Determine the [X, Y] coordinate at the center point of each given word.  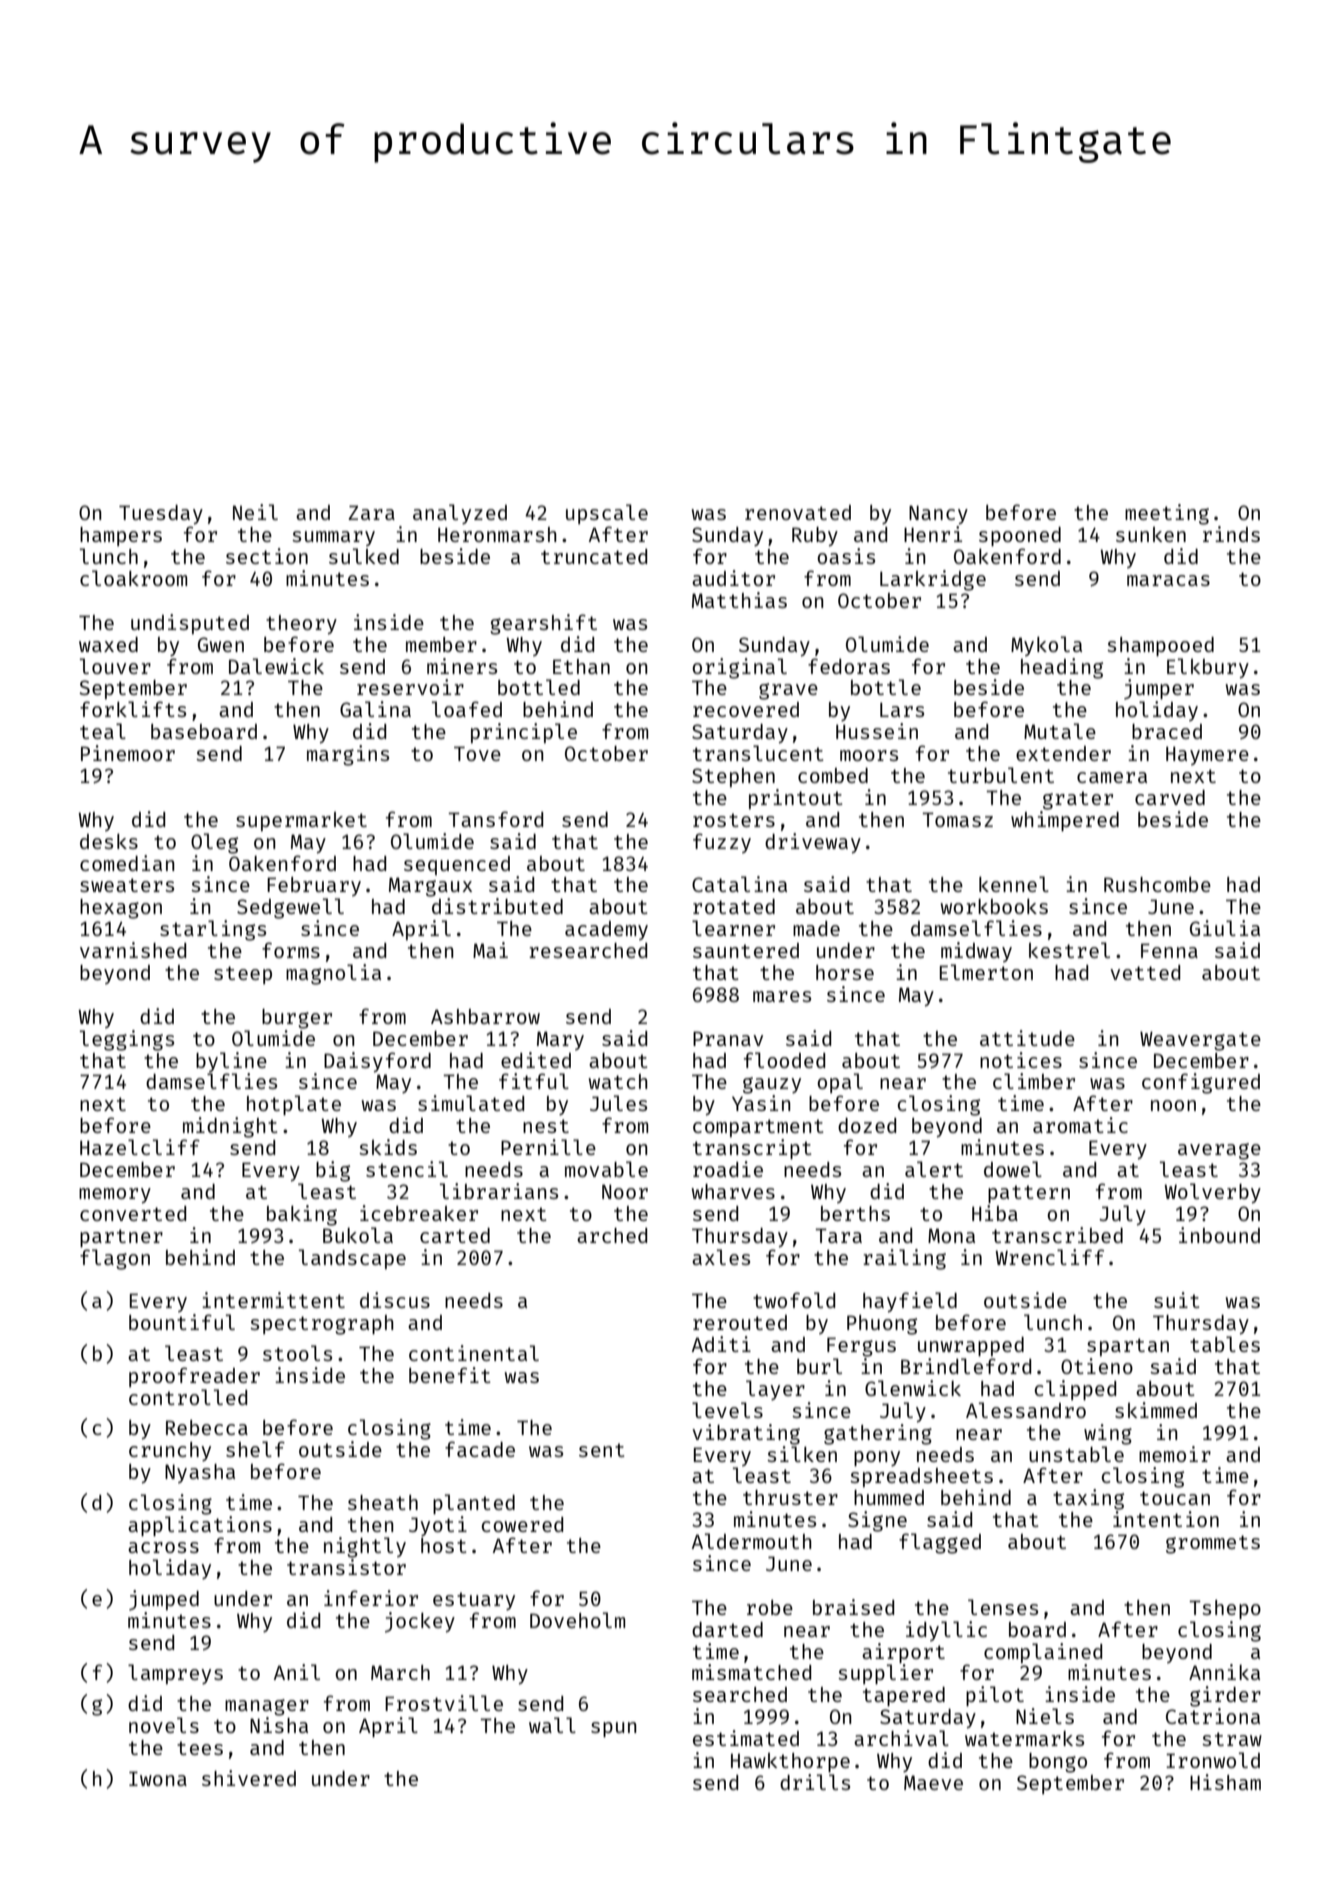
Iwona [158, 1778]
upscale [607, 514]
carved [1170, 797]
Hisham [1225, 1782]
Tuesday [161, 515]
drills [815, 1782]
